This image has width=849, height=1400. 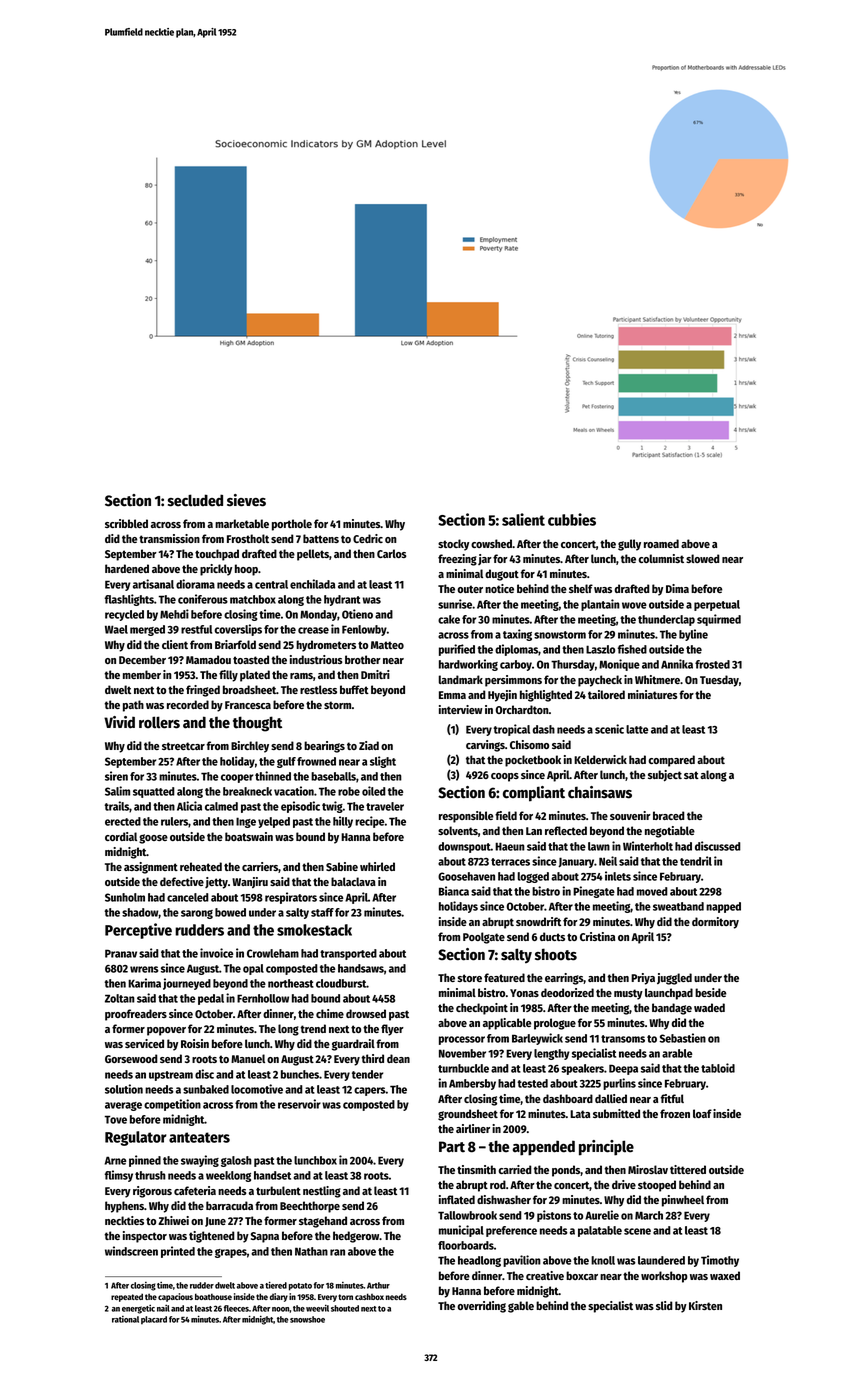 I want to click on grapes, so click(x=231, y=1253).
